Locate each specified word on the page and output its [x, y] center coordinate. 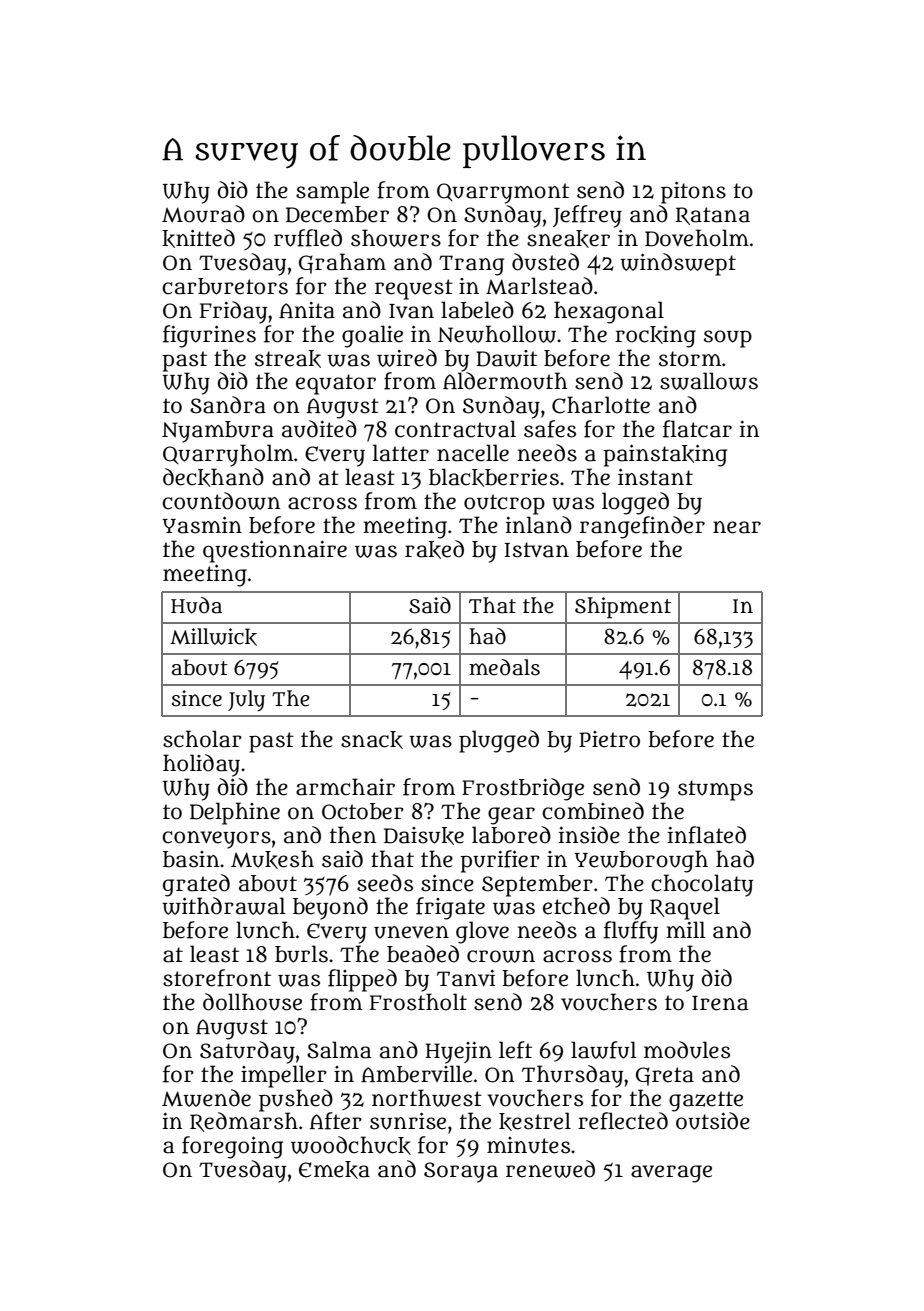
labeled [477, 310]
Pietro [609, 739]
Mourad [203, 214]
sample [332, 192]
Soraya [461, 1172]
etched [576, 906]
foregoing [232, 1147]
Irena [720, 1003]
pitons [693, 192]
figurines [209, 336]
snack [372, 740]
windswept [678, 264]
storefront [217, 978]
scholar [202, 739]
